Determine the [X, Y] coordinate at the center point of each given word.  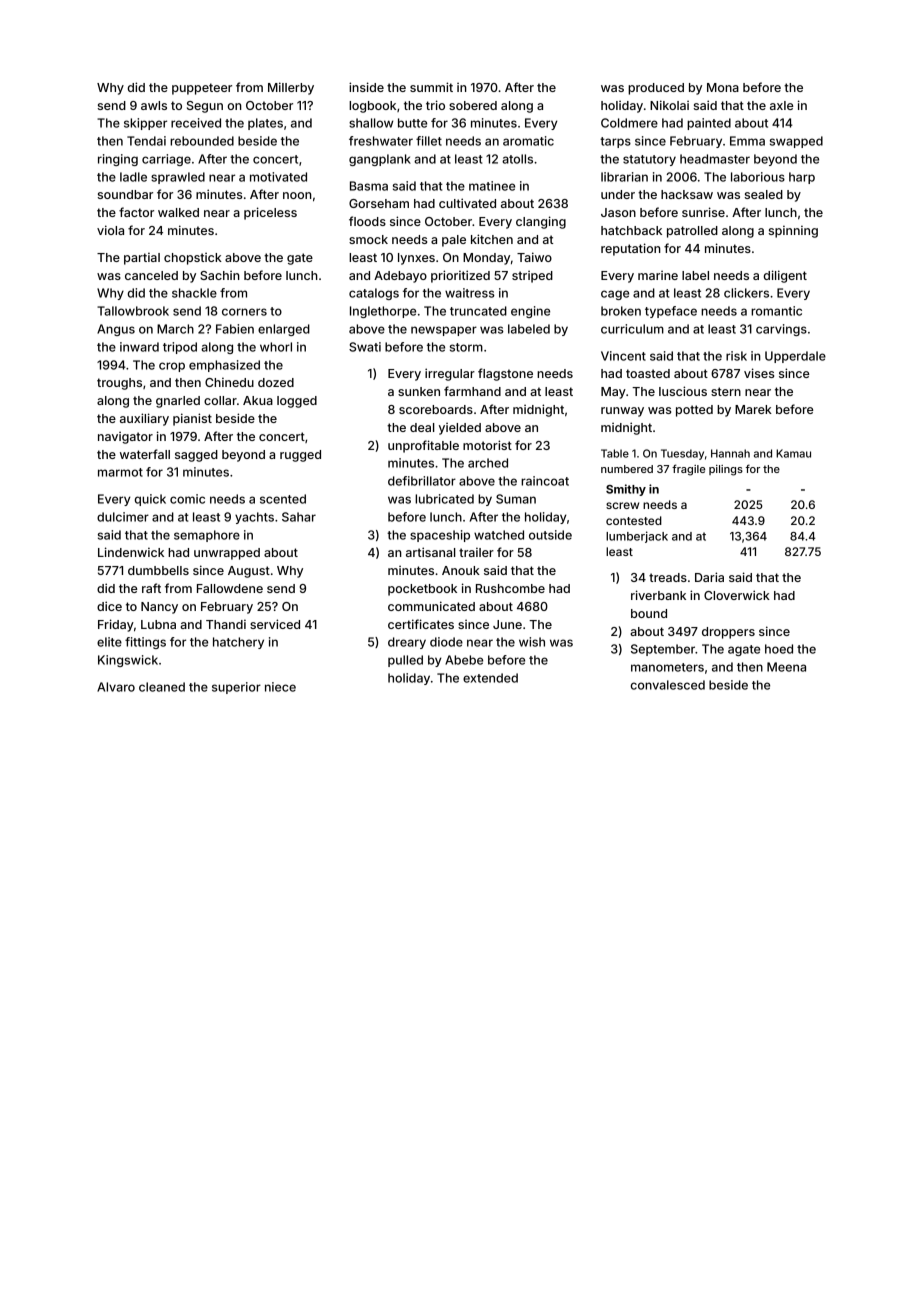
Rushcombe [510, 588]
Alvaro [116, 687]
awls [154, 105]
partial [142, 258]
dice [109, 606]
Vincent [623, 356]
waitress [470, 293]
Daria [709, 577]
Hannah [730, 453]
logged [297, 402]
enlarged [284, 330]
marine [658, 275]
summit [431, 87]
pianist [192, 419]
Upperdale [795, 357]
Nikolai [669, 105]
